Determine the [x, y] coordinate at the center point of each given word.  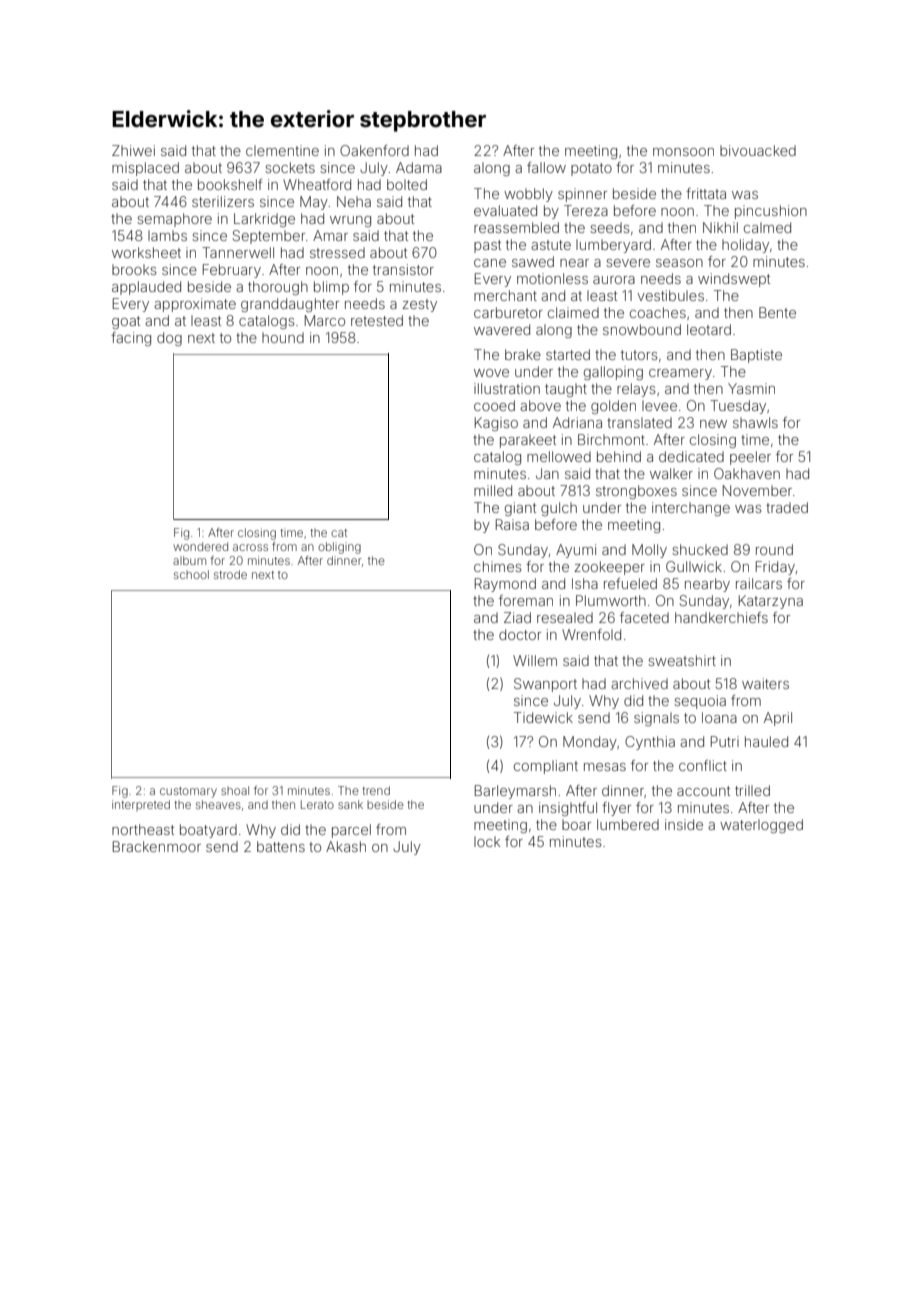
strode [230, 574]
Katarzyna [771, 602]
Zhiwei [133, 150]
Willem [535, 660]
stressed [337, 252]
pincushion [771, 212]
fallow [546, 167]
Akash [346, 846]
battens [281, 846]
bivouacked [758, 150]
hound [283, 337]
